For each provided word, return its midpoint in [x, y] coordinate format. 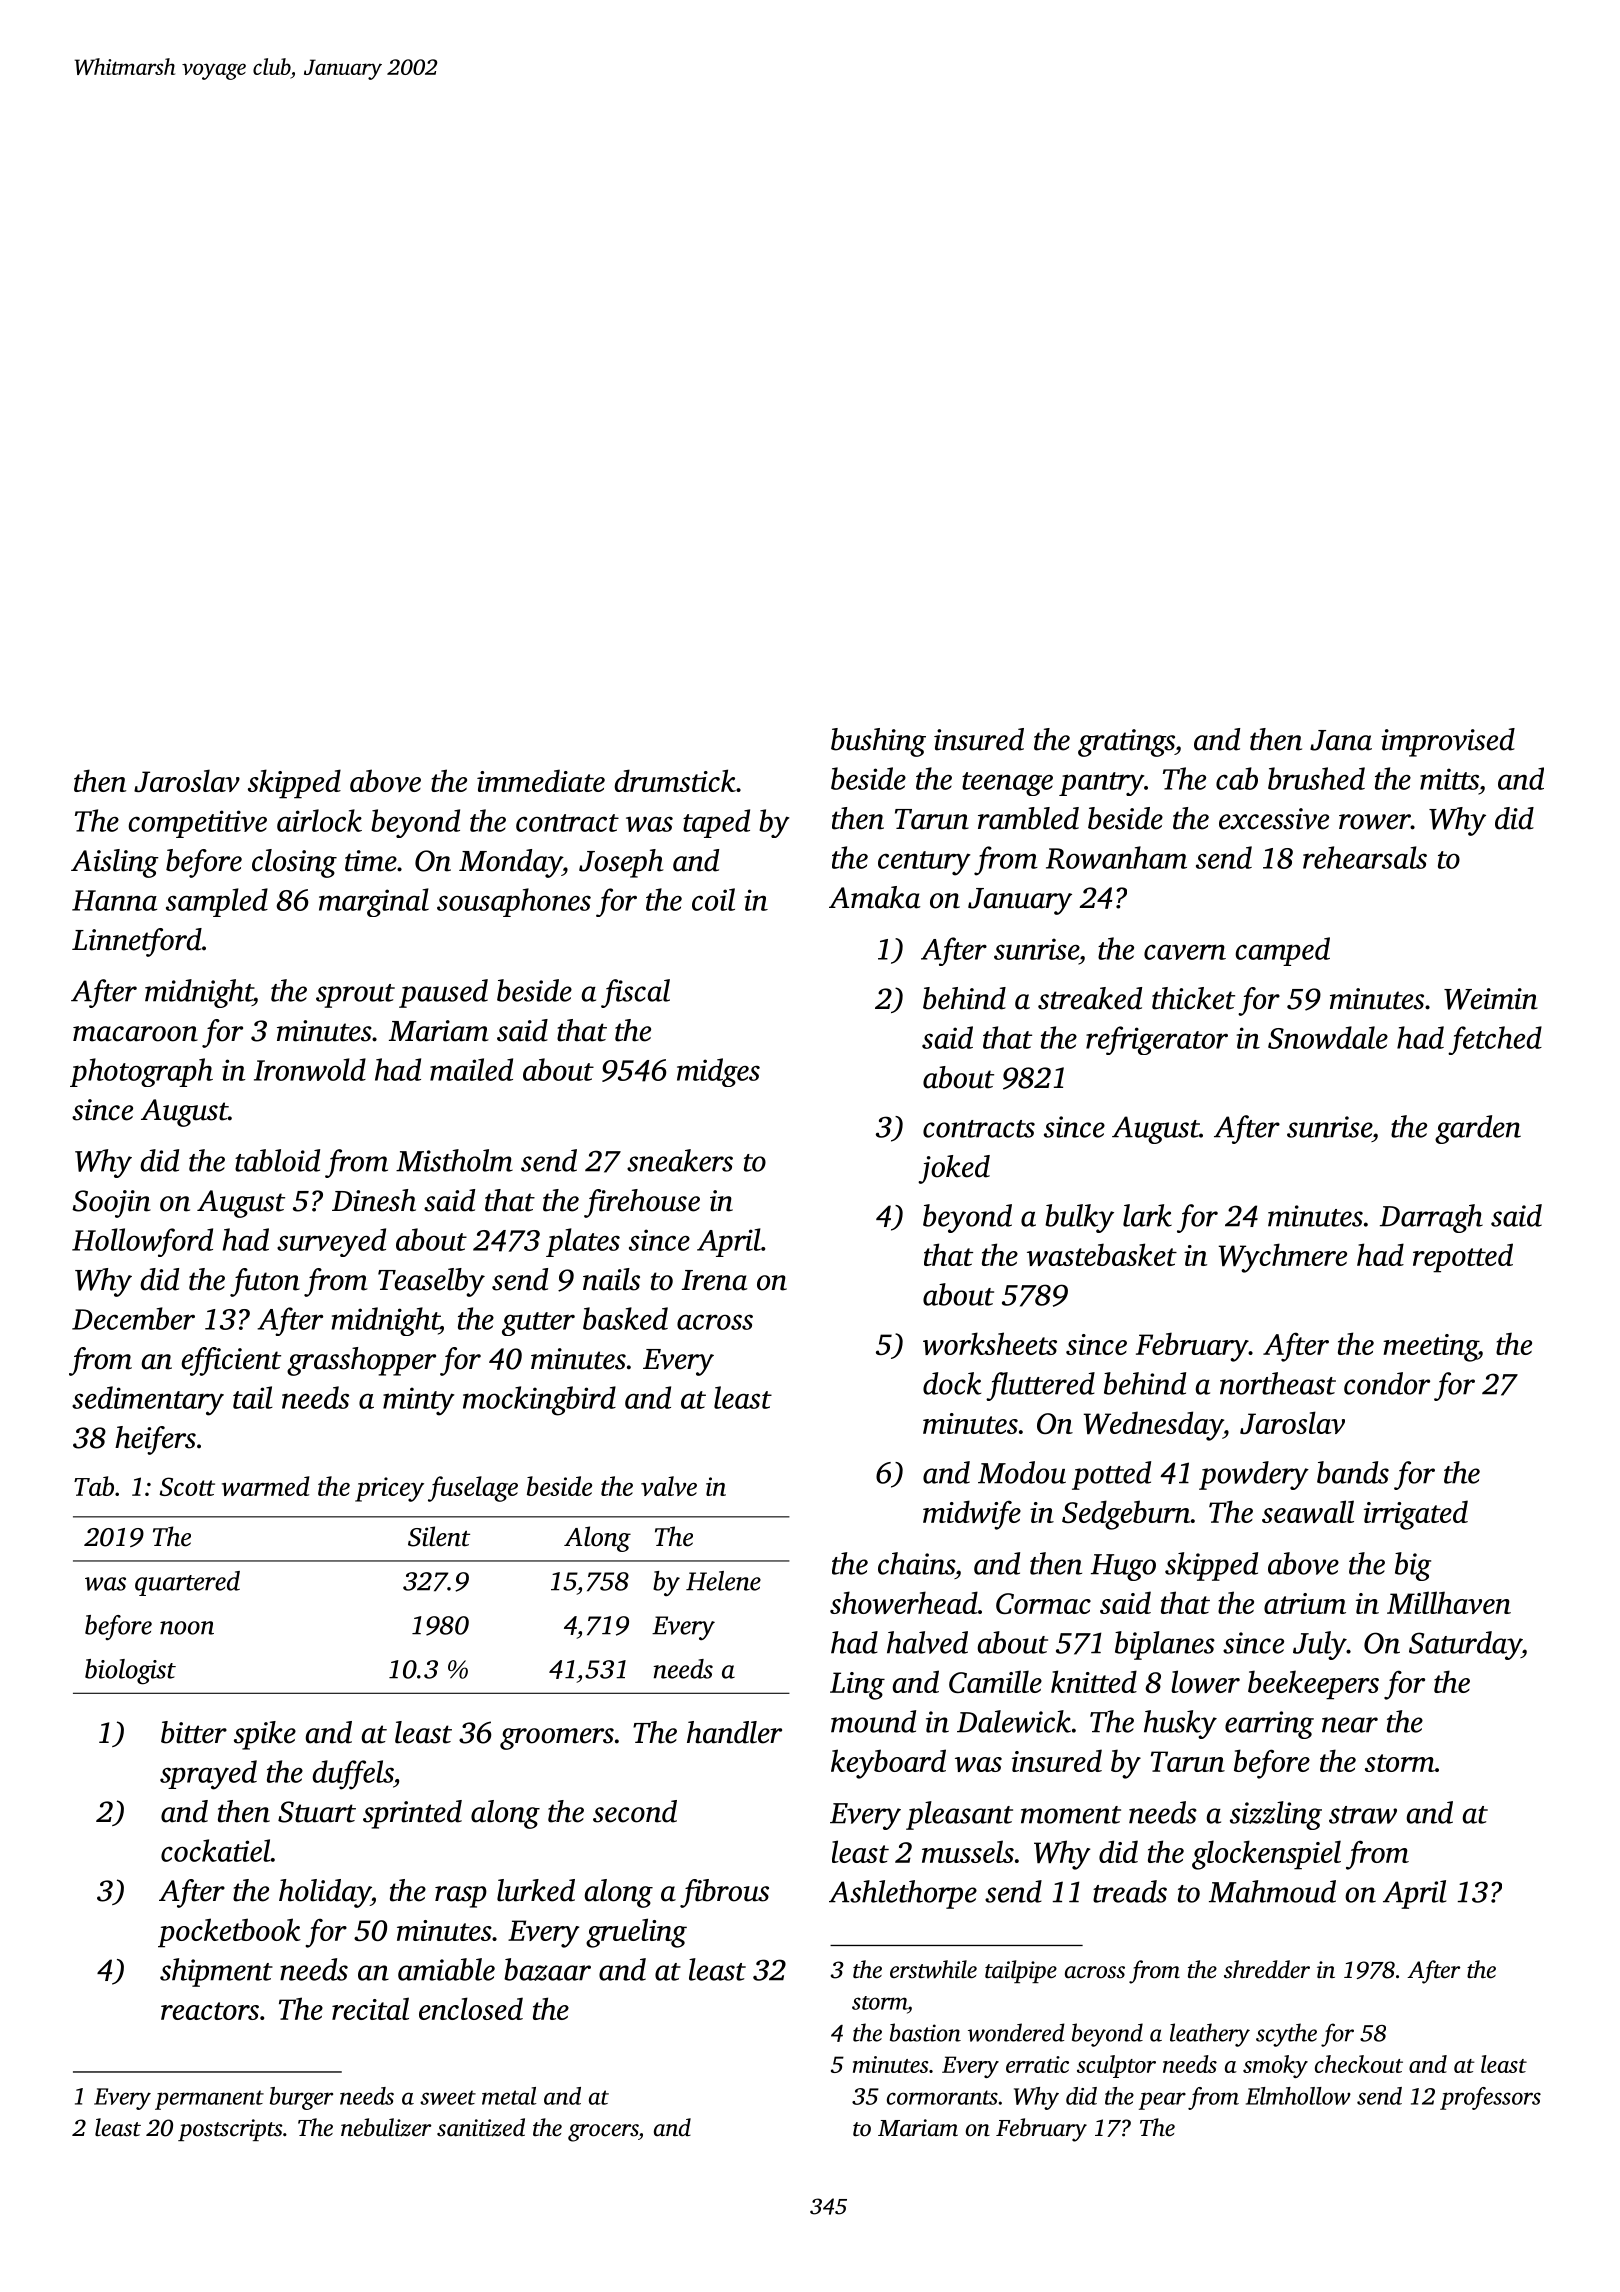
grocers [603, 2133]
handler [734, 1732]
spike [265, 1735]
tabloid [277, 1160]
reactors [210, 2011]
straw [1363, 1815]
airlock [319, 820]
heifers [155, 1440]
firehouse [642, 1203]
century [924, 863]
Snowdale [1328, 1037]
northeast [1278, 1383]
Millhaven [1449, 1602]
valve [669, 1486]
